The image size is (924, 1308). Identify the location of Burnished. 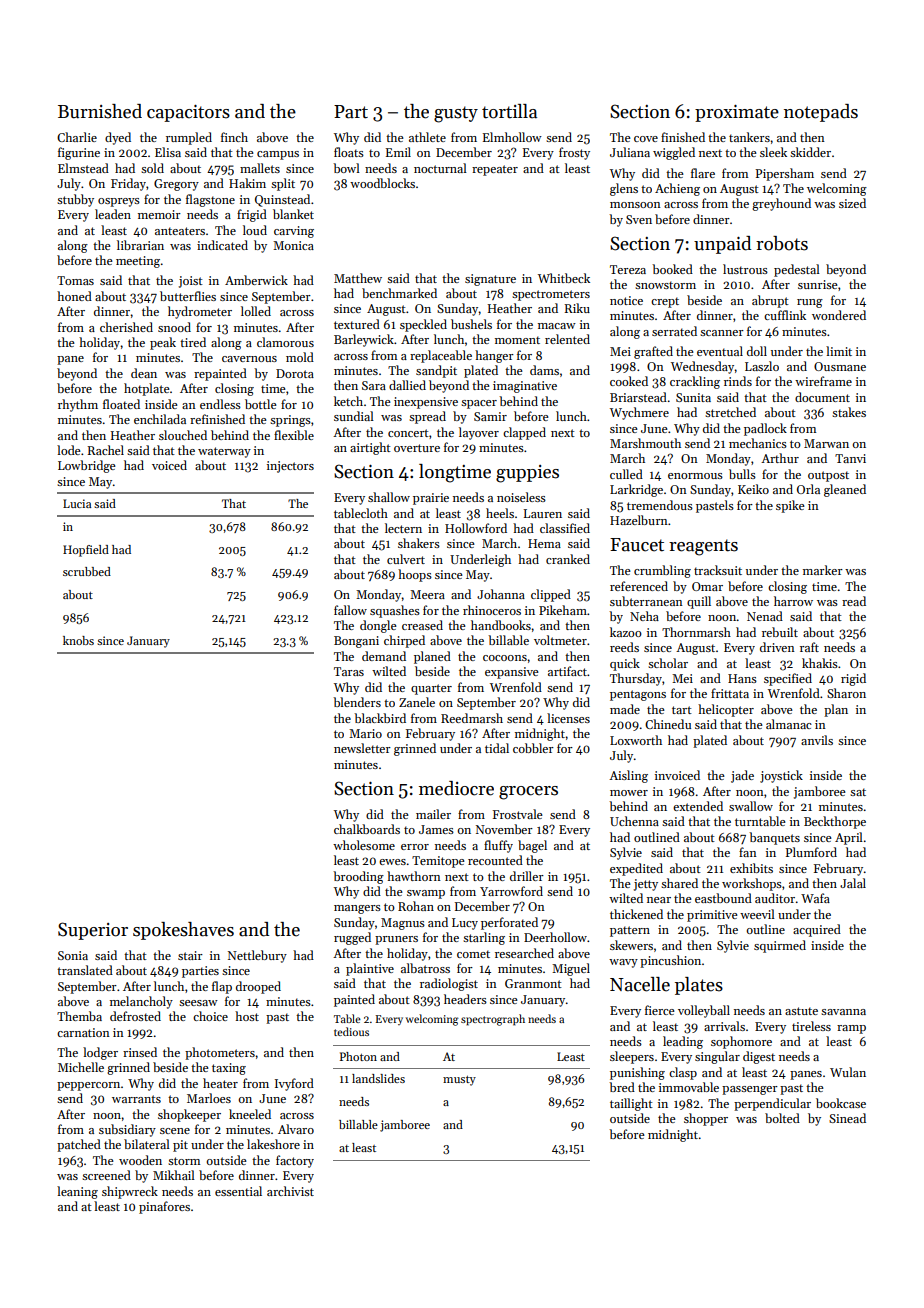
(100, 111).
